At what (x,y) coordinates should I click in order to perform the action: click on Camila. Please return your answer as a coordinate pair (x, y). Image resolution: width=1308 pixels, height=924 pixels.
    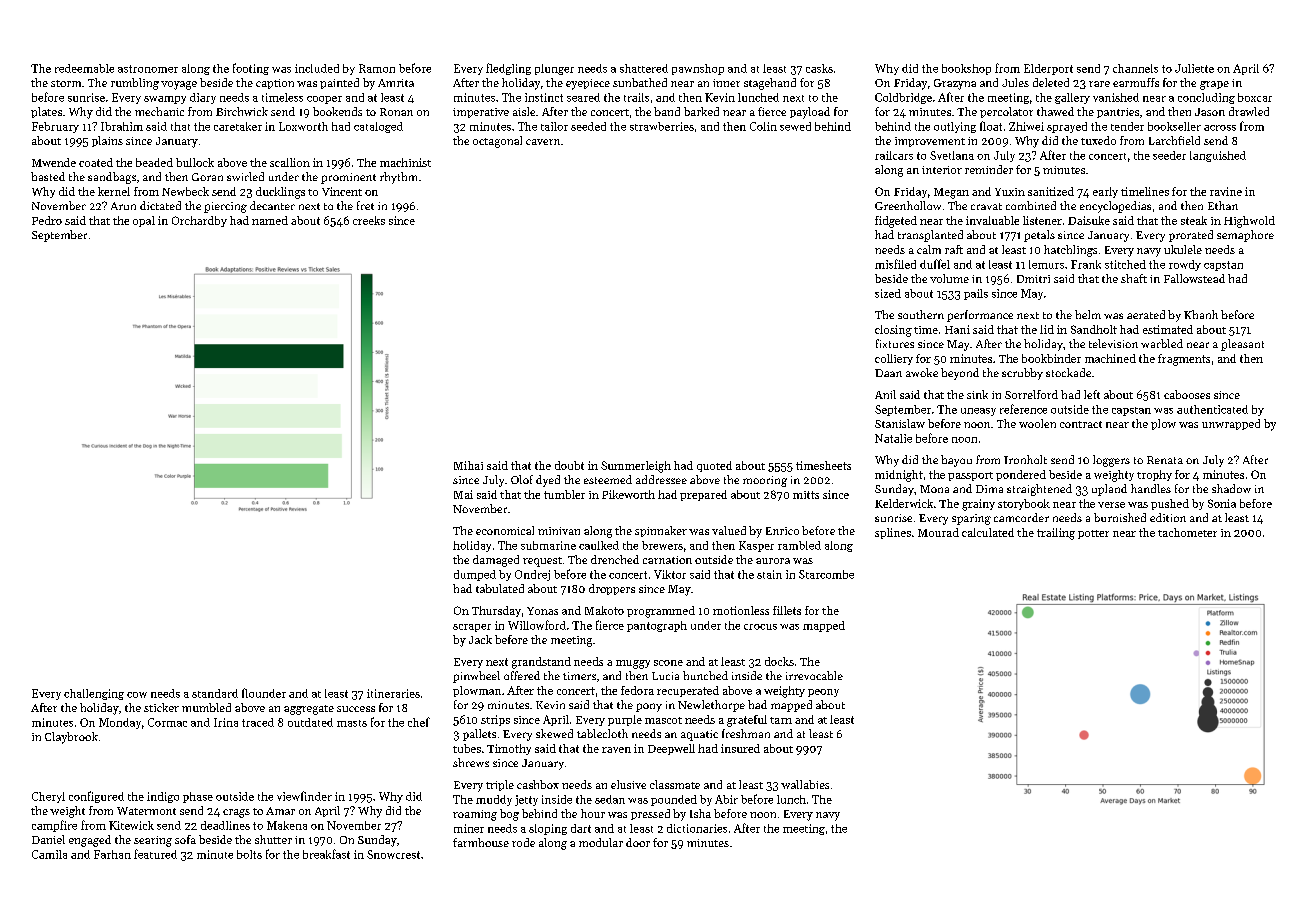
    Looking at the image, I should click on (49, 854).
